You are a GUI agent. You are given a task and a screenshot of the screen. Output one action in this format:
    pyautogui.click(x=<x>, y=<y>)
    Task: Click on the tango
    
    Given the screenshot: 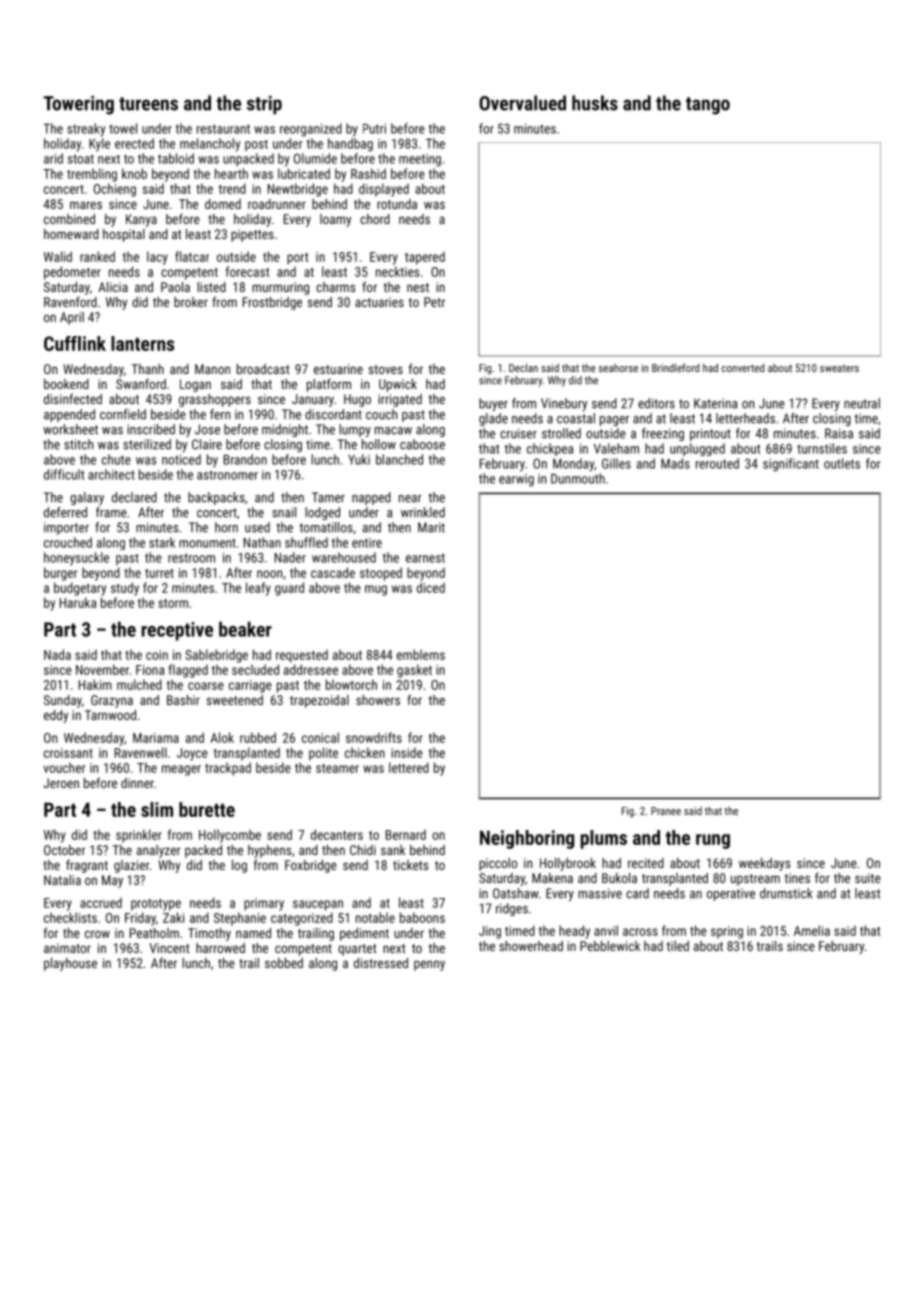 What is the action you would take?
    pyautogui.click(x=708, y=106)
